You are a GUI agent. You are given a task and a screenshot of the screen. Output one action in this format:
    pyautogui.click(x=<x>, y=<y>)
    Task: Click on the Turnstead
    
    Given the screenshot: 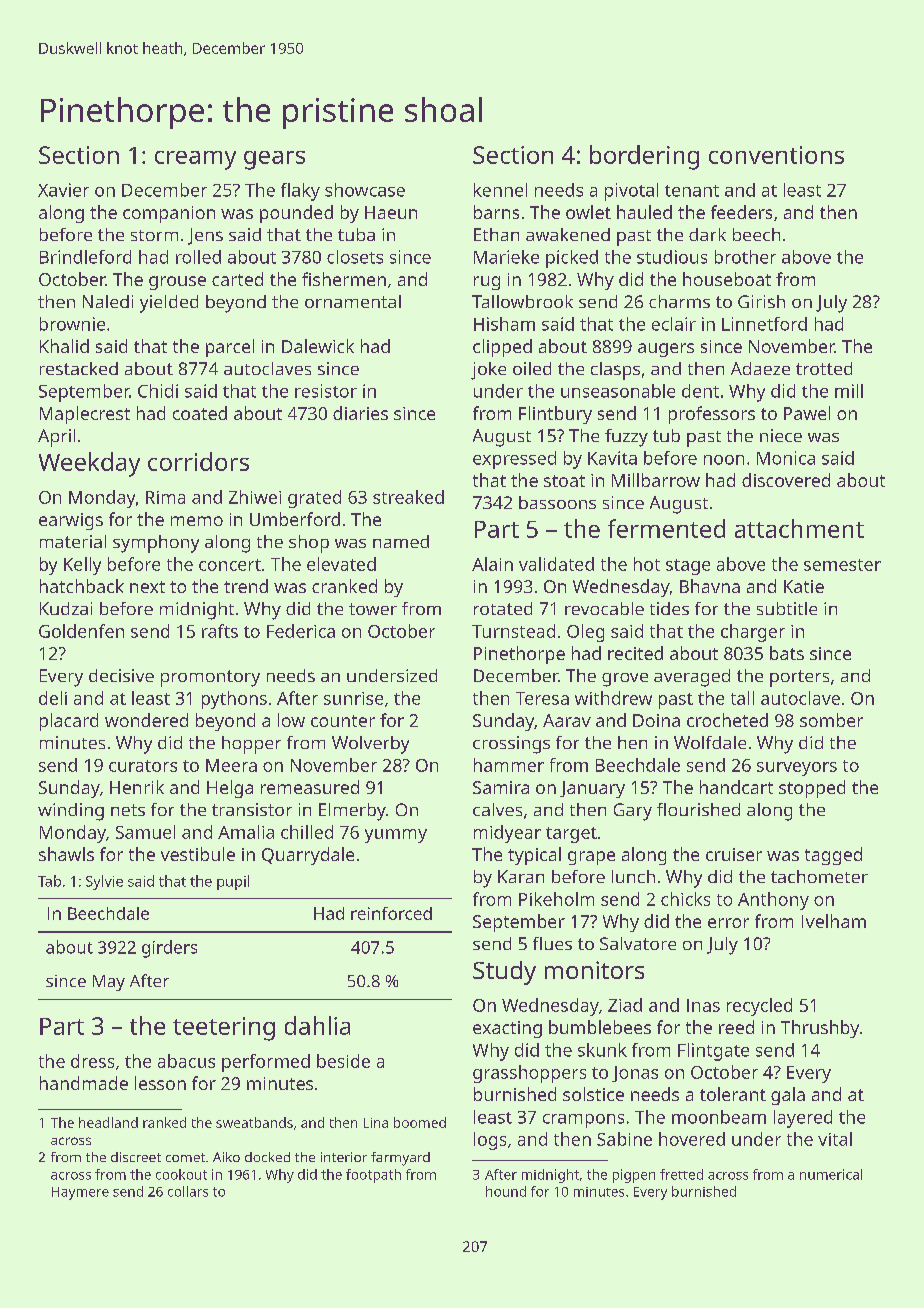 What is the action you would take?
    pyautogui.click(x=513, y=631)
